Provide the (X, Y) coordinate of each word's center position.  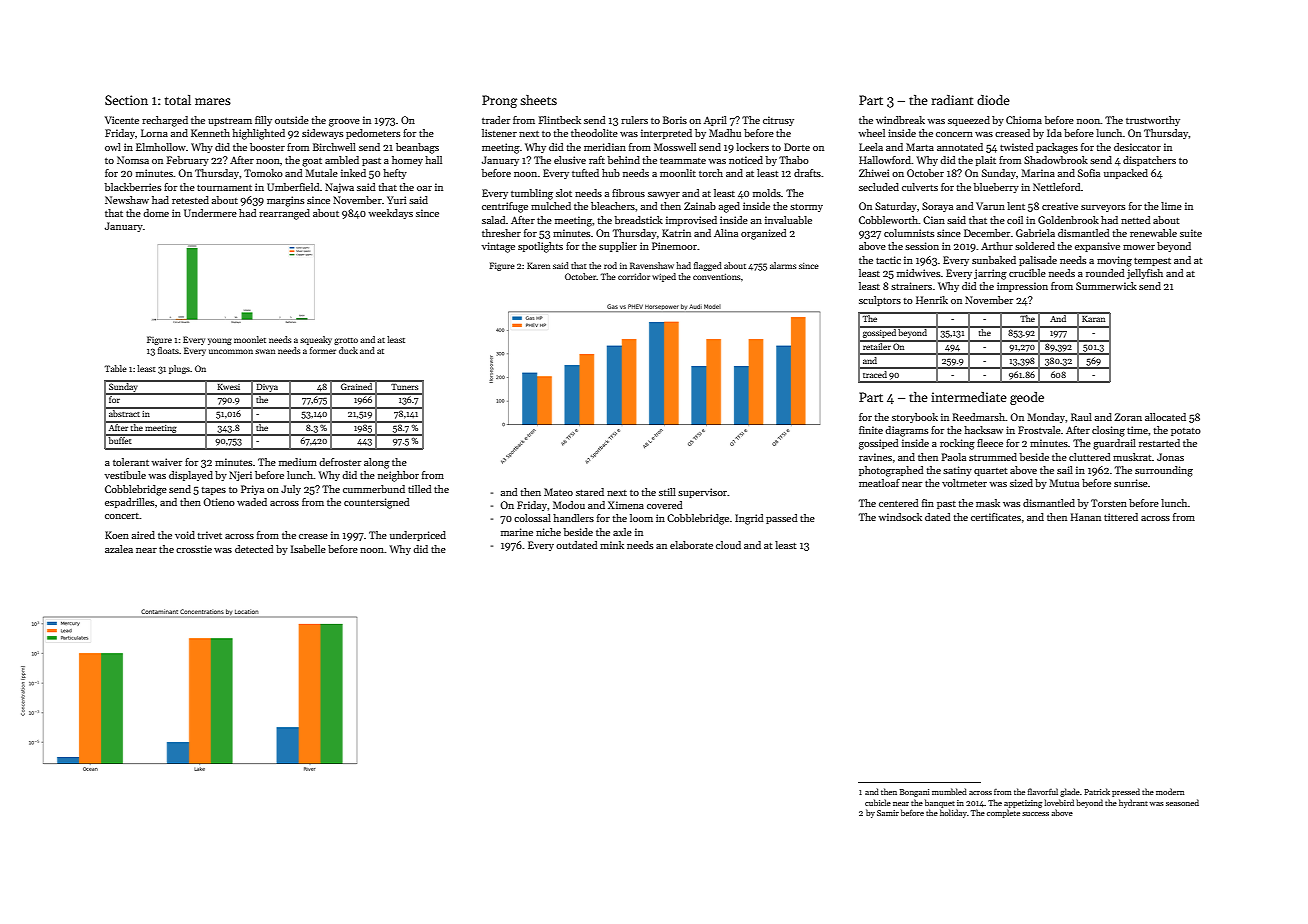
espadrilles (129, 503)
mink (612, 545)
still (667, 492)
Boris (675, 120)
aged (729, 207)
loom (641, 518)
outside (292, 120)
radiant (952, 100)
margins (285, 201)
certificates (996, 517)
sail (1065, 470)
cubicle (878, 802)
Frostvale (1039, 430)
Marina (1038, 173)
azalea (119, 549)
